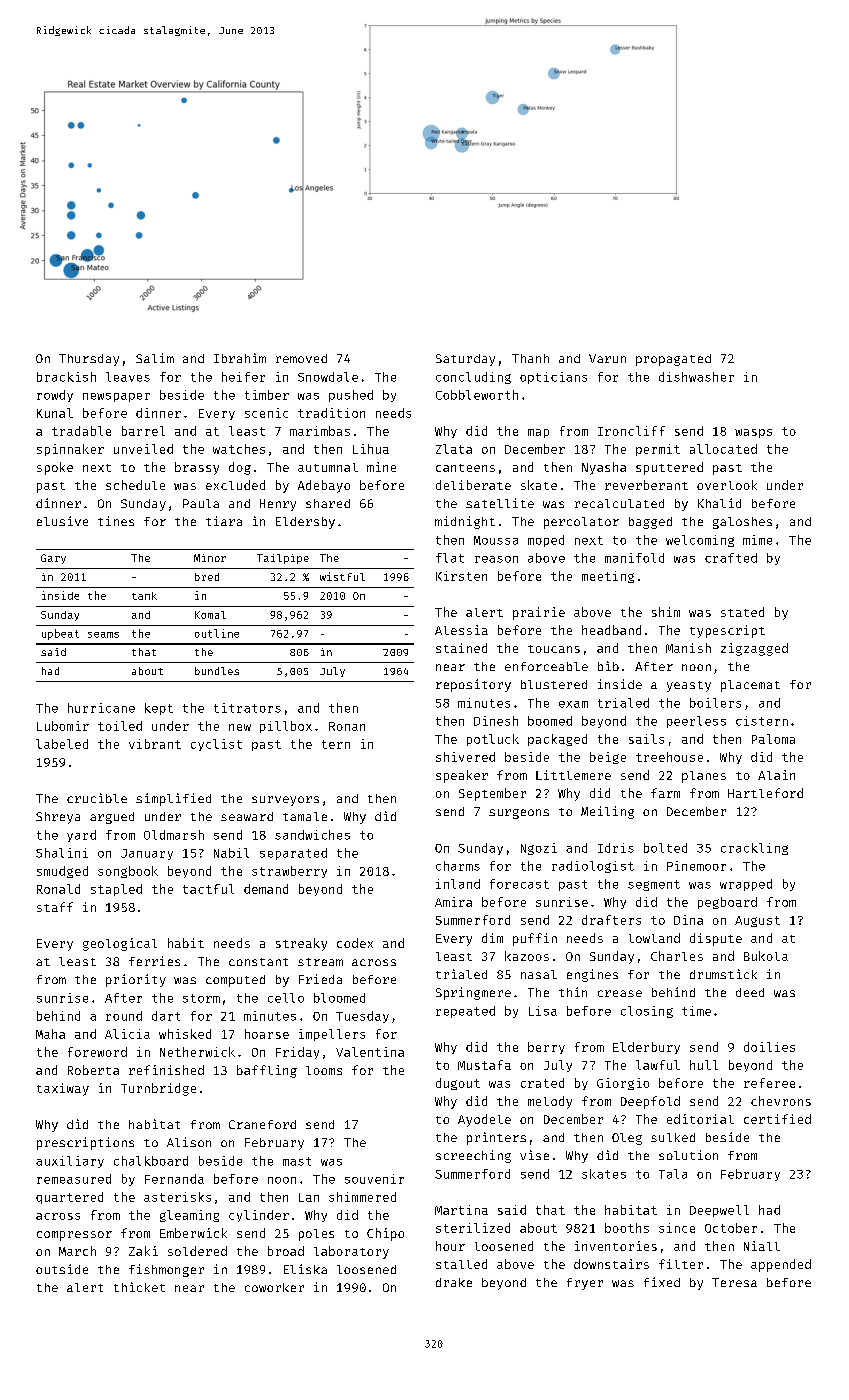  Describe the element at coordinates (616, 1246) in the screenshot. I see `inventories` at that location.
